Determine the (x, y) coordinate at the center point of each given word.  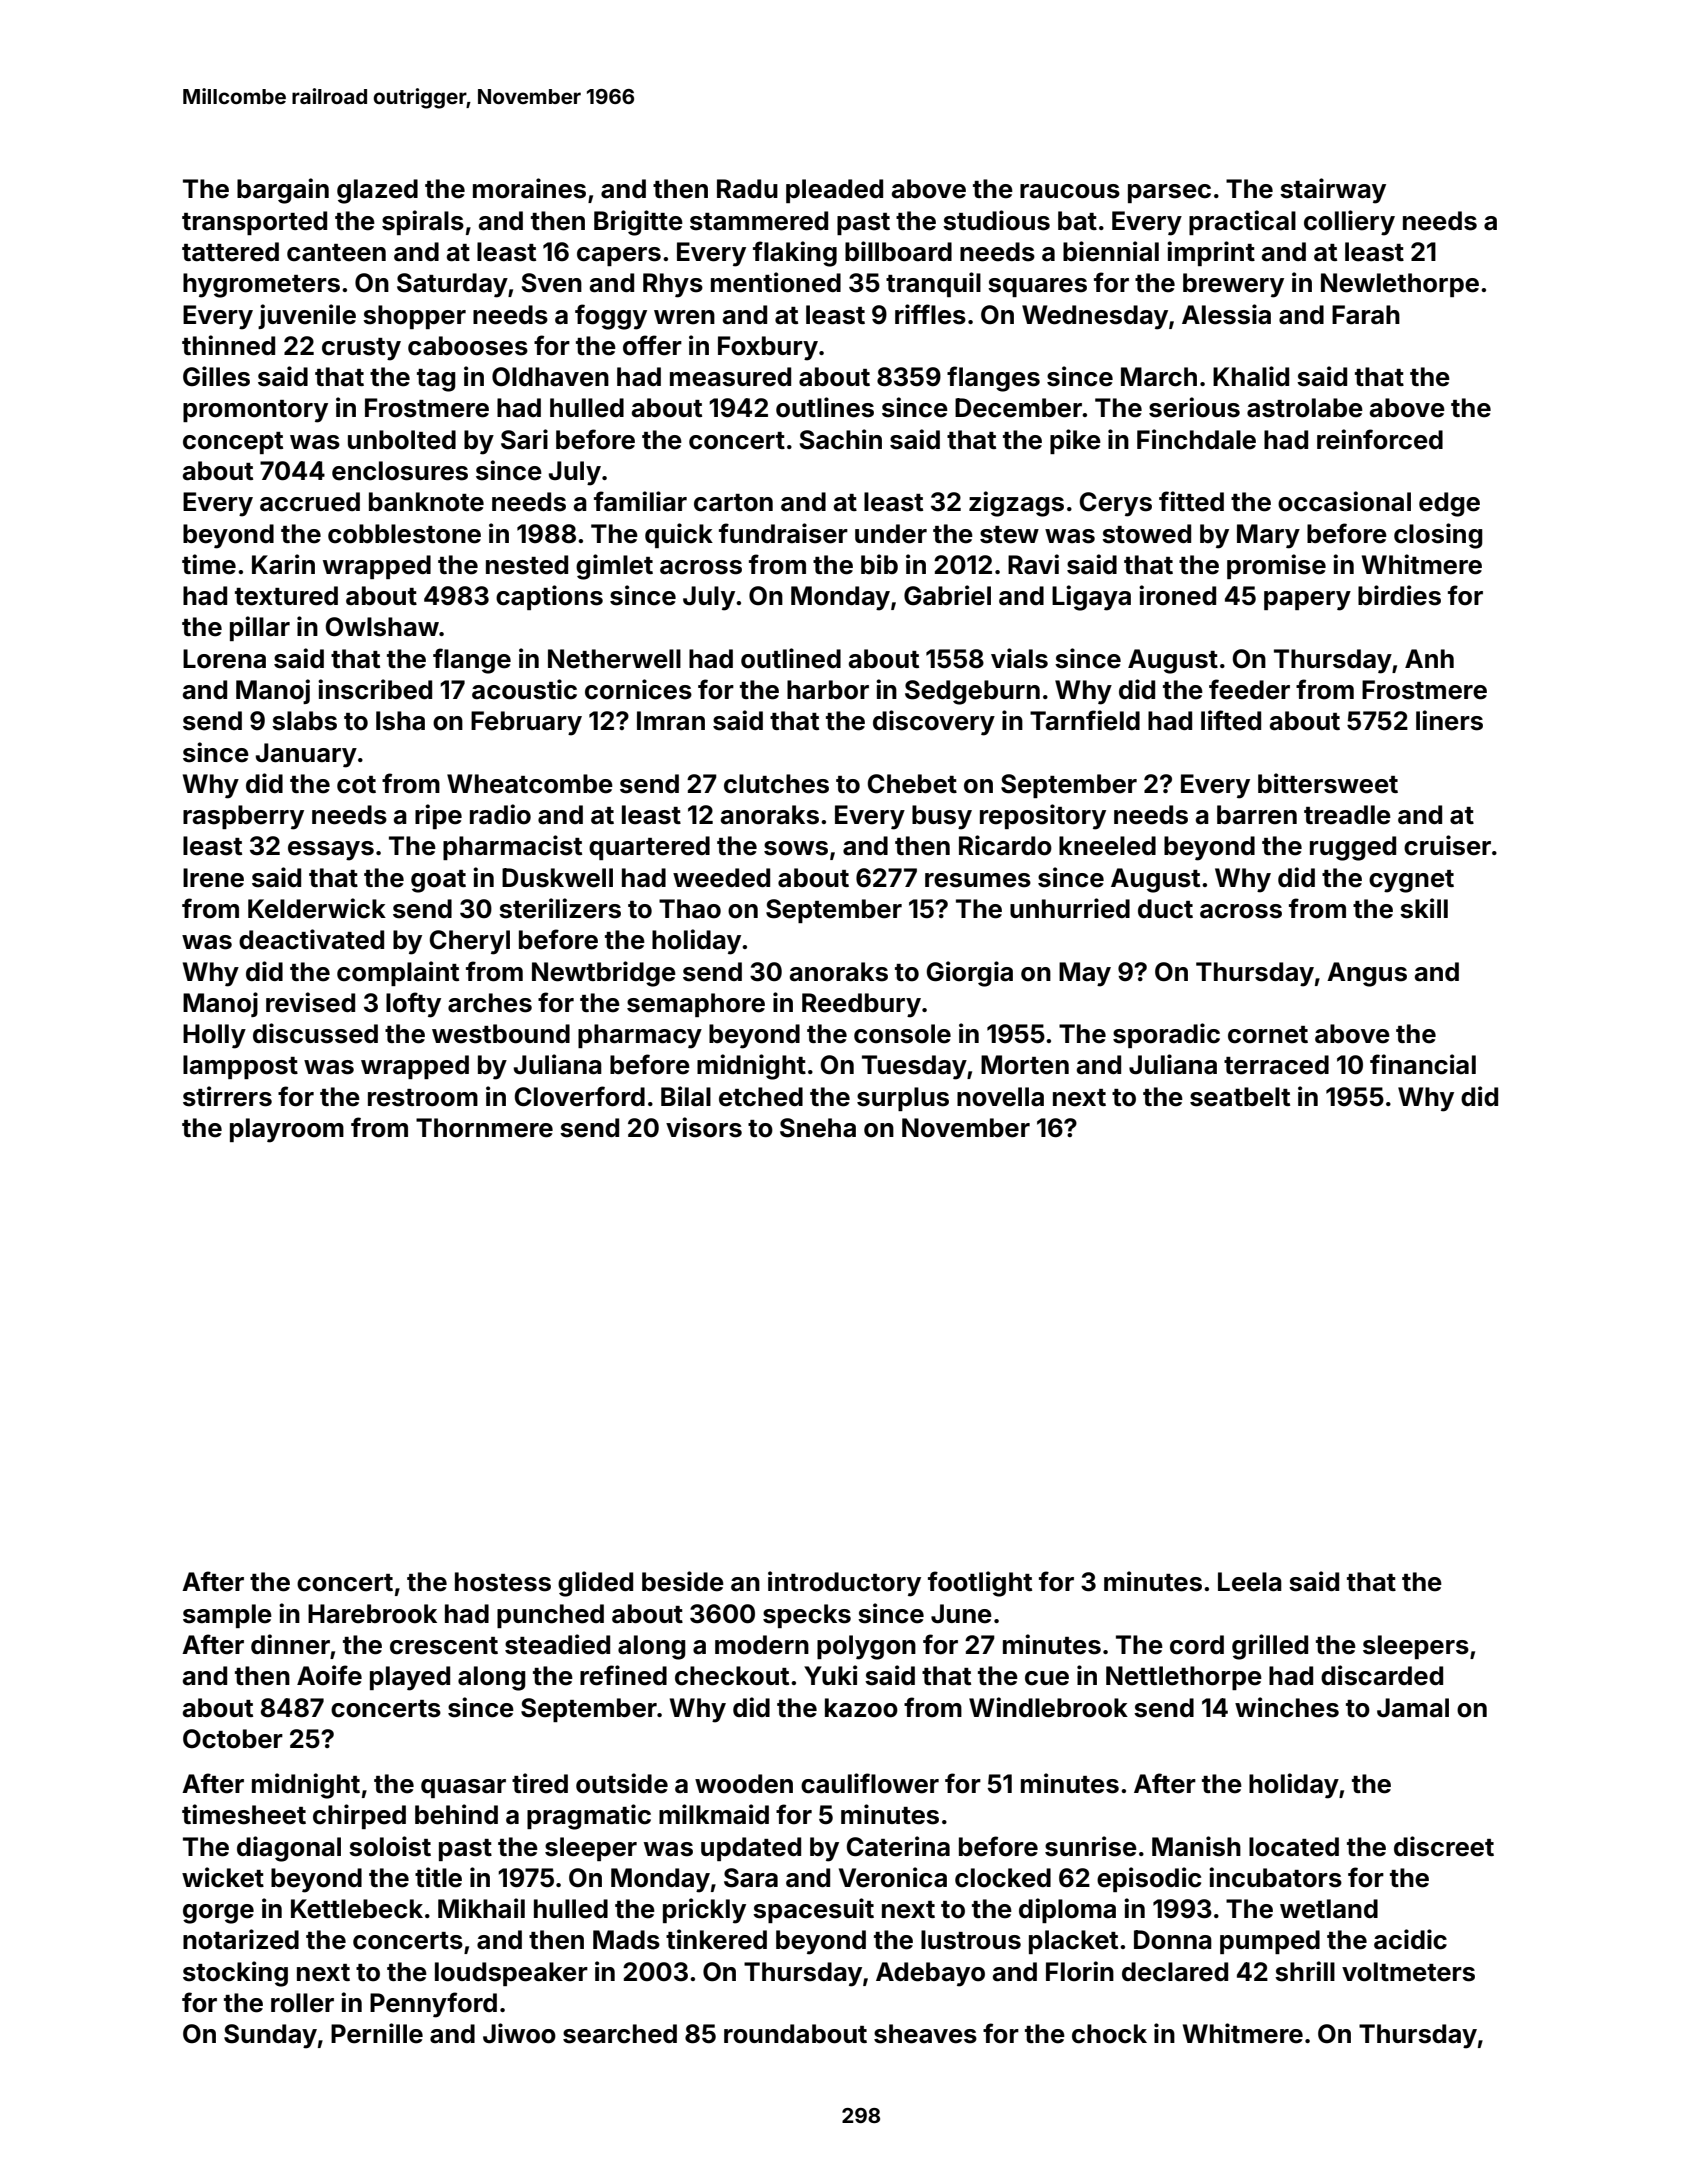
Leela (1250, 1582)
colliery (1349, 223)
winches (1287, 1707)
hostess (503, 1582)
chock (1109, 2034)
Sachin (841, 439)
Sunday (270, 2036)
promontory (255, 411)
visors (704, 1127)
